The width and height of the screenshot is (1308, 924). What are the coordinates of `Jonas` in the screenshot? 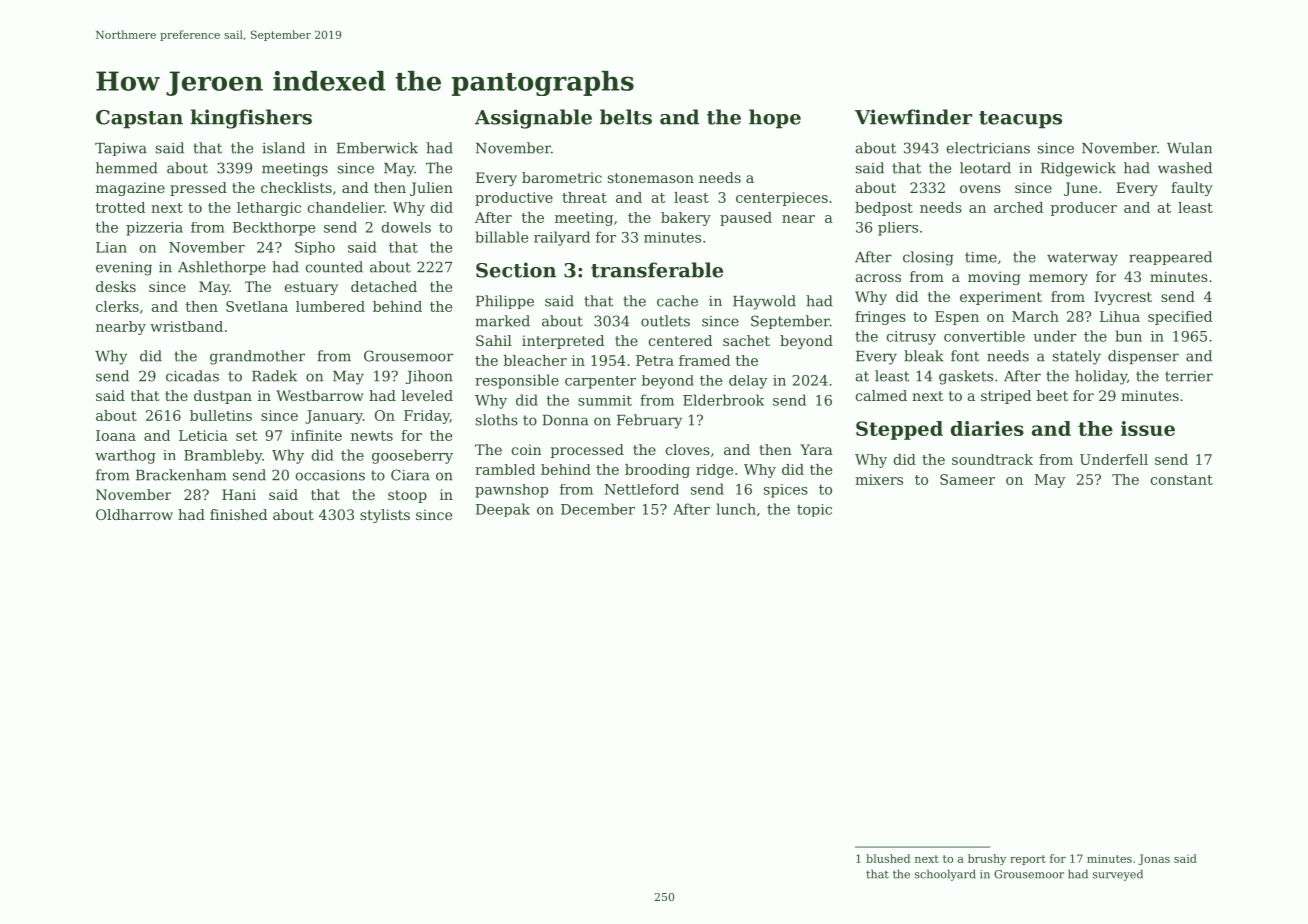 It's located at (1154, 859).
